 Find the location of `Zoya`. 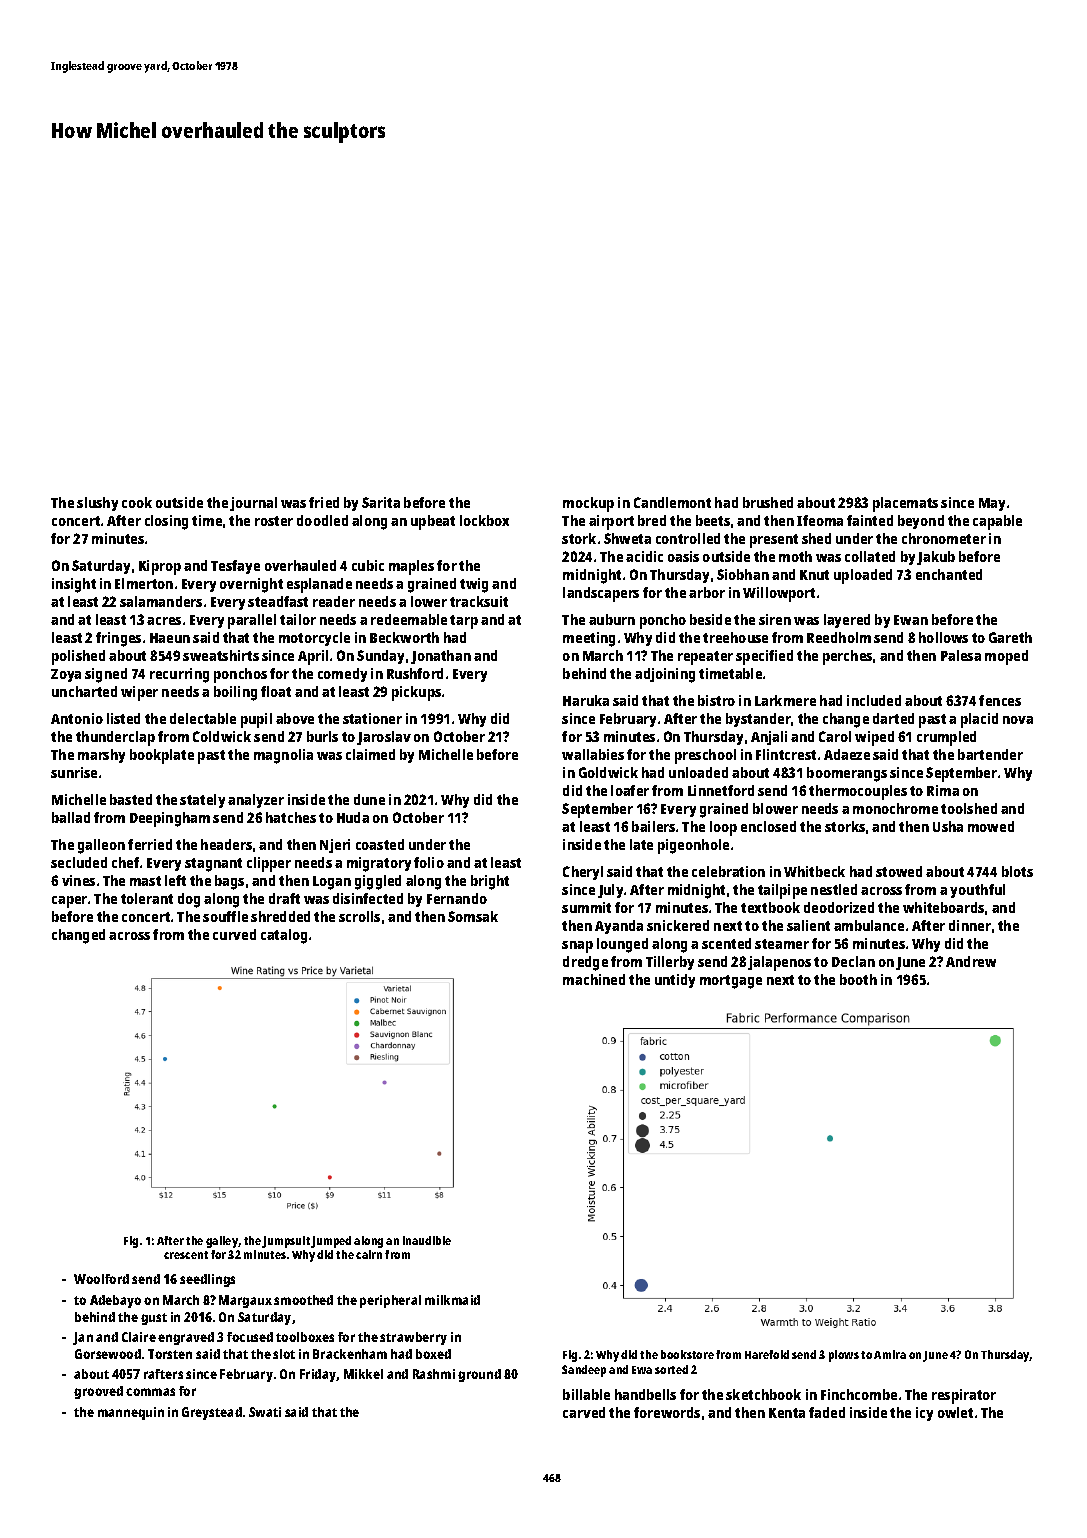

Zoya is located at coordinates (66, 675).
